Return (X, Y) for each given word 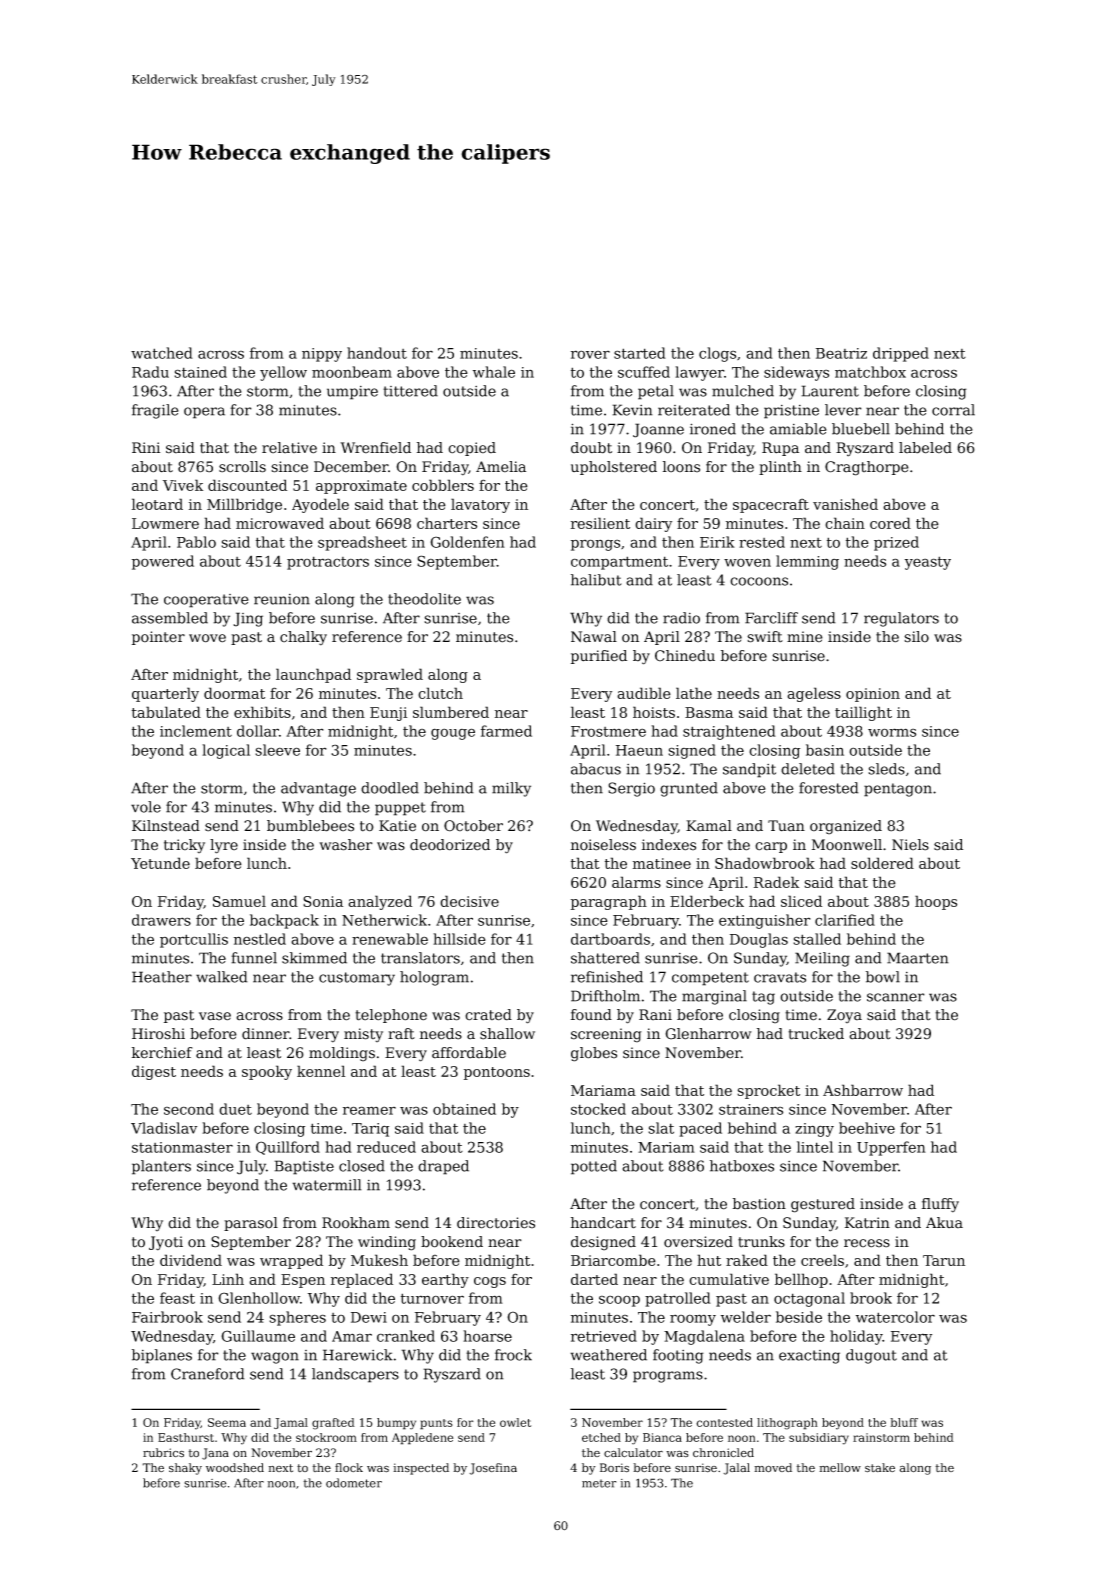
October (473, 826)
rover (590, 354)
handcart (603, 1223)
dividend (191, 1260)
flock (349, 1467)
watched (162, 353)
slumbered (451, 712)
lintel (815, 1147)
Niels (910, 845)
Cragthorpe (867, 468)
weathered (608, 1355)
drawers (161, 920)
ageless (814, 694)
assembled (170, 618)
